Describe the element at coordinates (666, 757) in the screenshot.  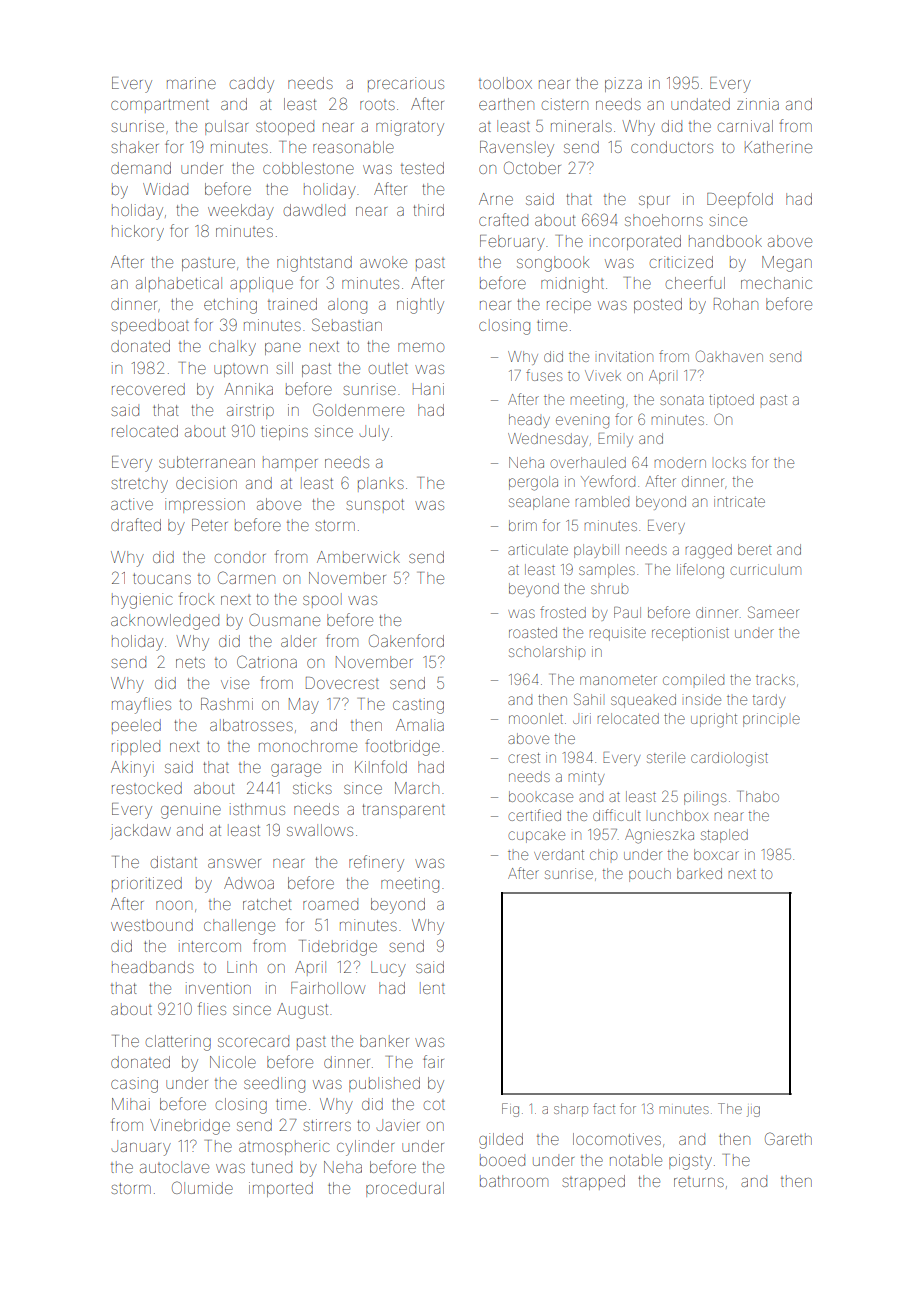
I see `sterile` at that location.
